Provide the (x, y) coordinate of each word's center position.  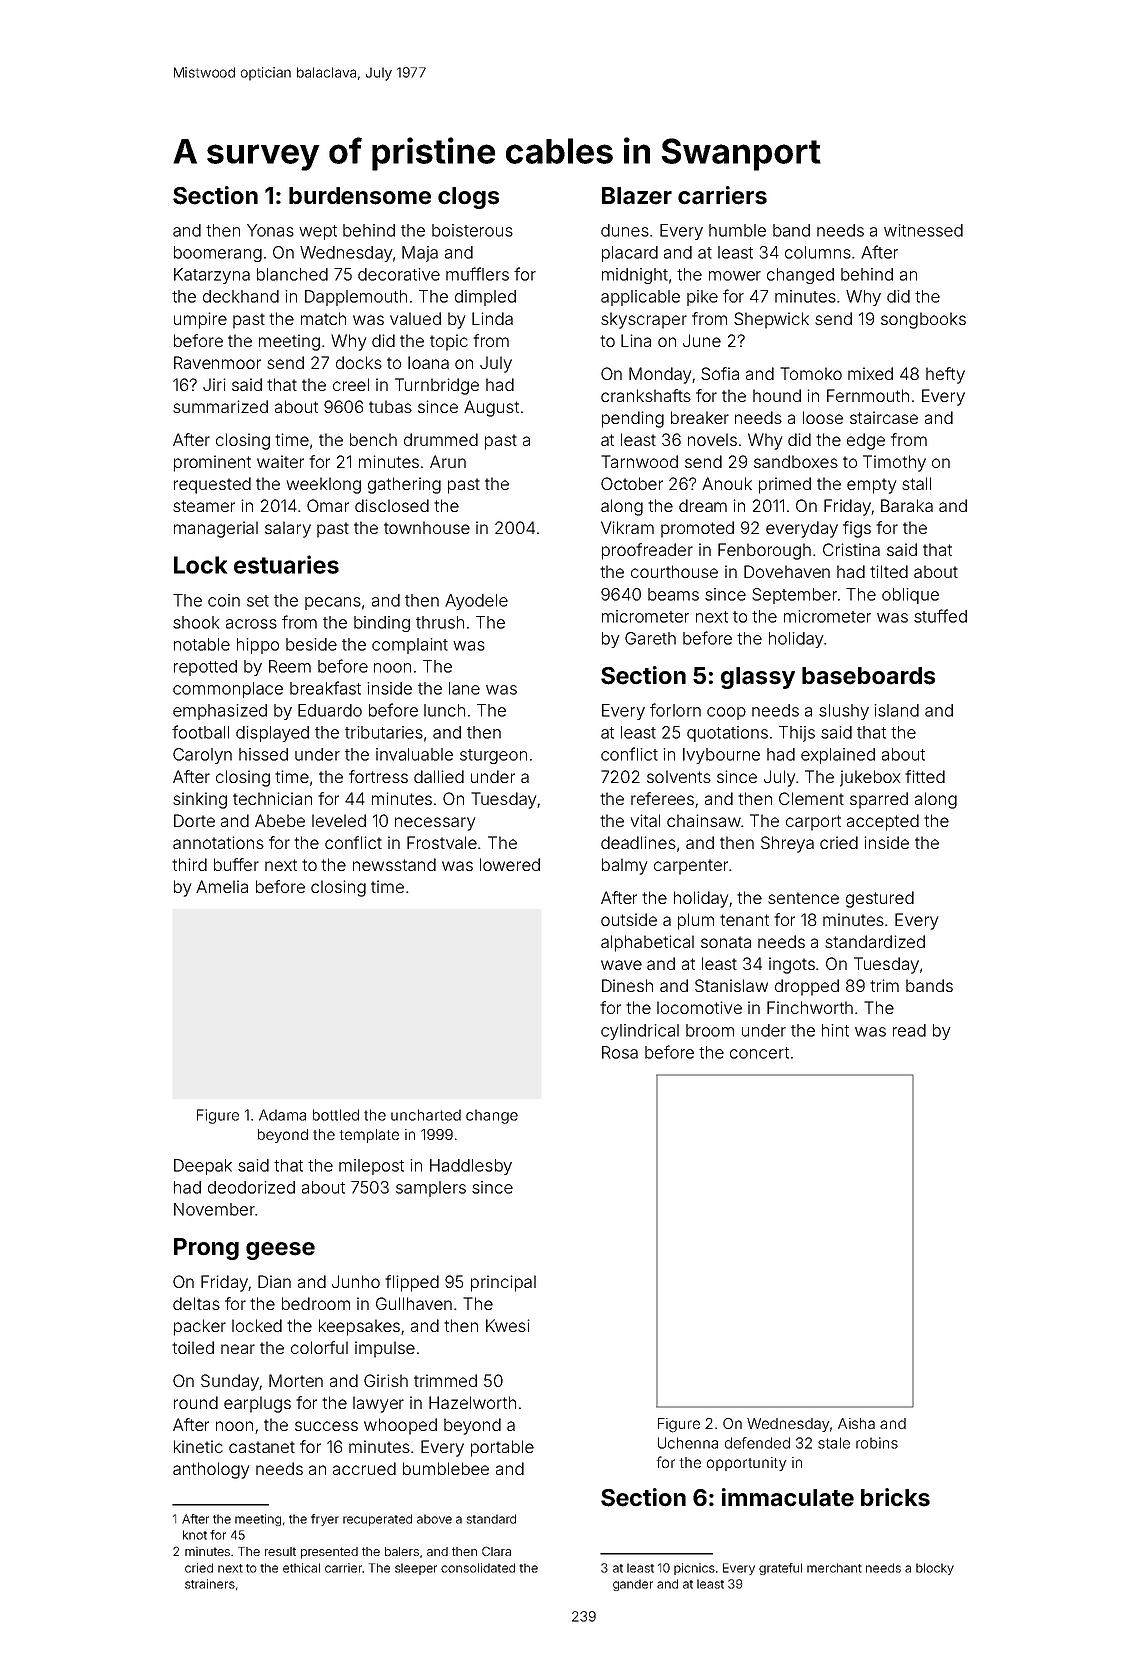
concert (759, 1053)
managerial (216, 529)
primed (785, 485)
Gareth (650, 638)
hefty (945, 375)
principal (503, 1283)
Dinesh (627, 985)
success (326, 1426)
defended (757, 1443)
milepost (371, 1167)
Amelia (222, 886)
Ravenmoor (217, 362)
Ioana (428, 362)
